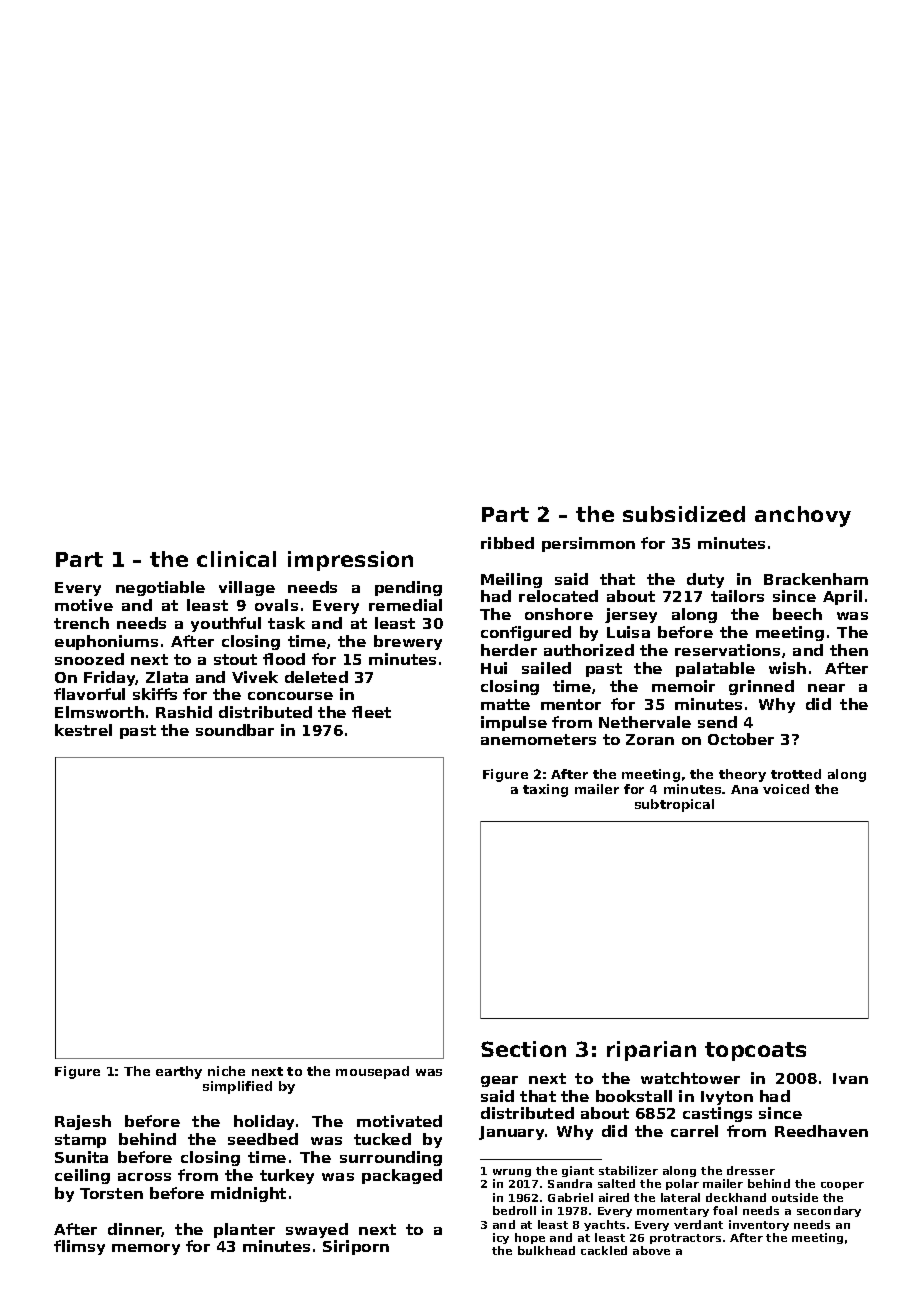 This document has width=924, height=1308. Describe the element at coordinates (356, 1247) in the document. I see `Siriporn` at that location.
